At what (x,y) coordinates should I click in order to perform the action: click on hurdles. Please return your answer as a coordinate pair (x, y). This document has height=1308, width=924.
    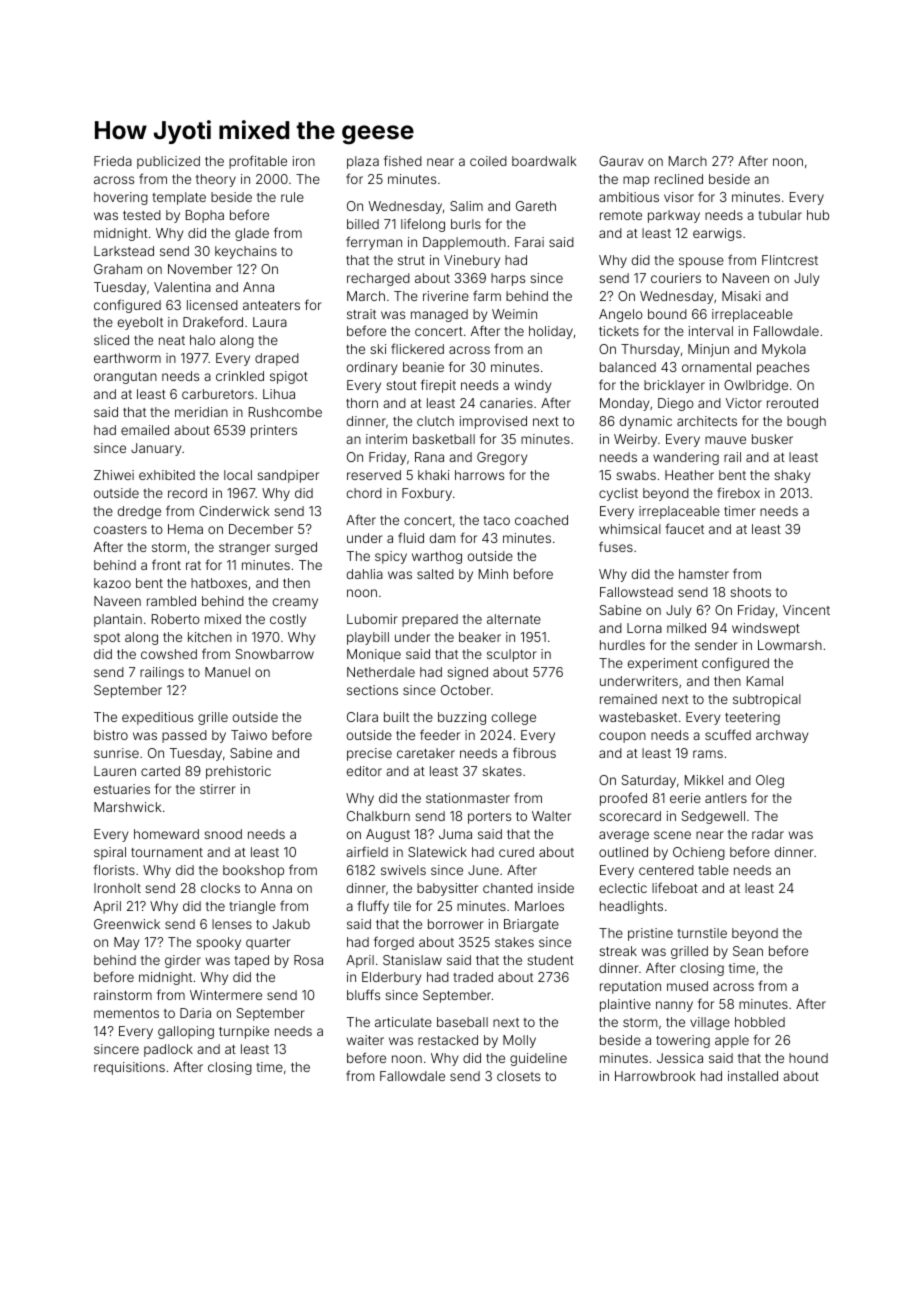
    Looking at the image, I should click on (622, 645).
